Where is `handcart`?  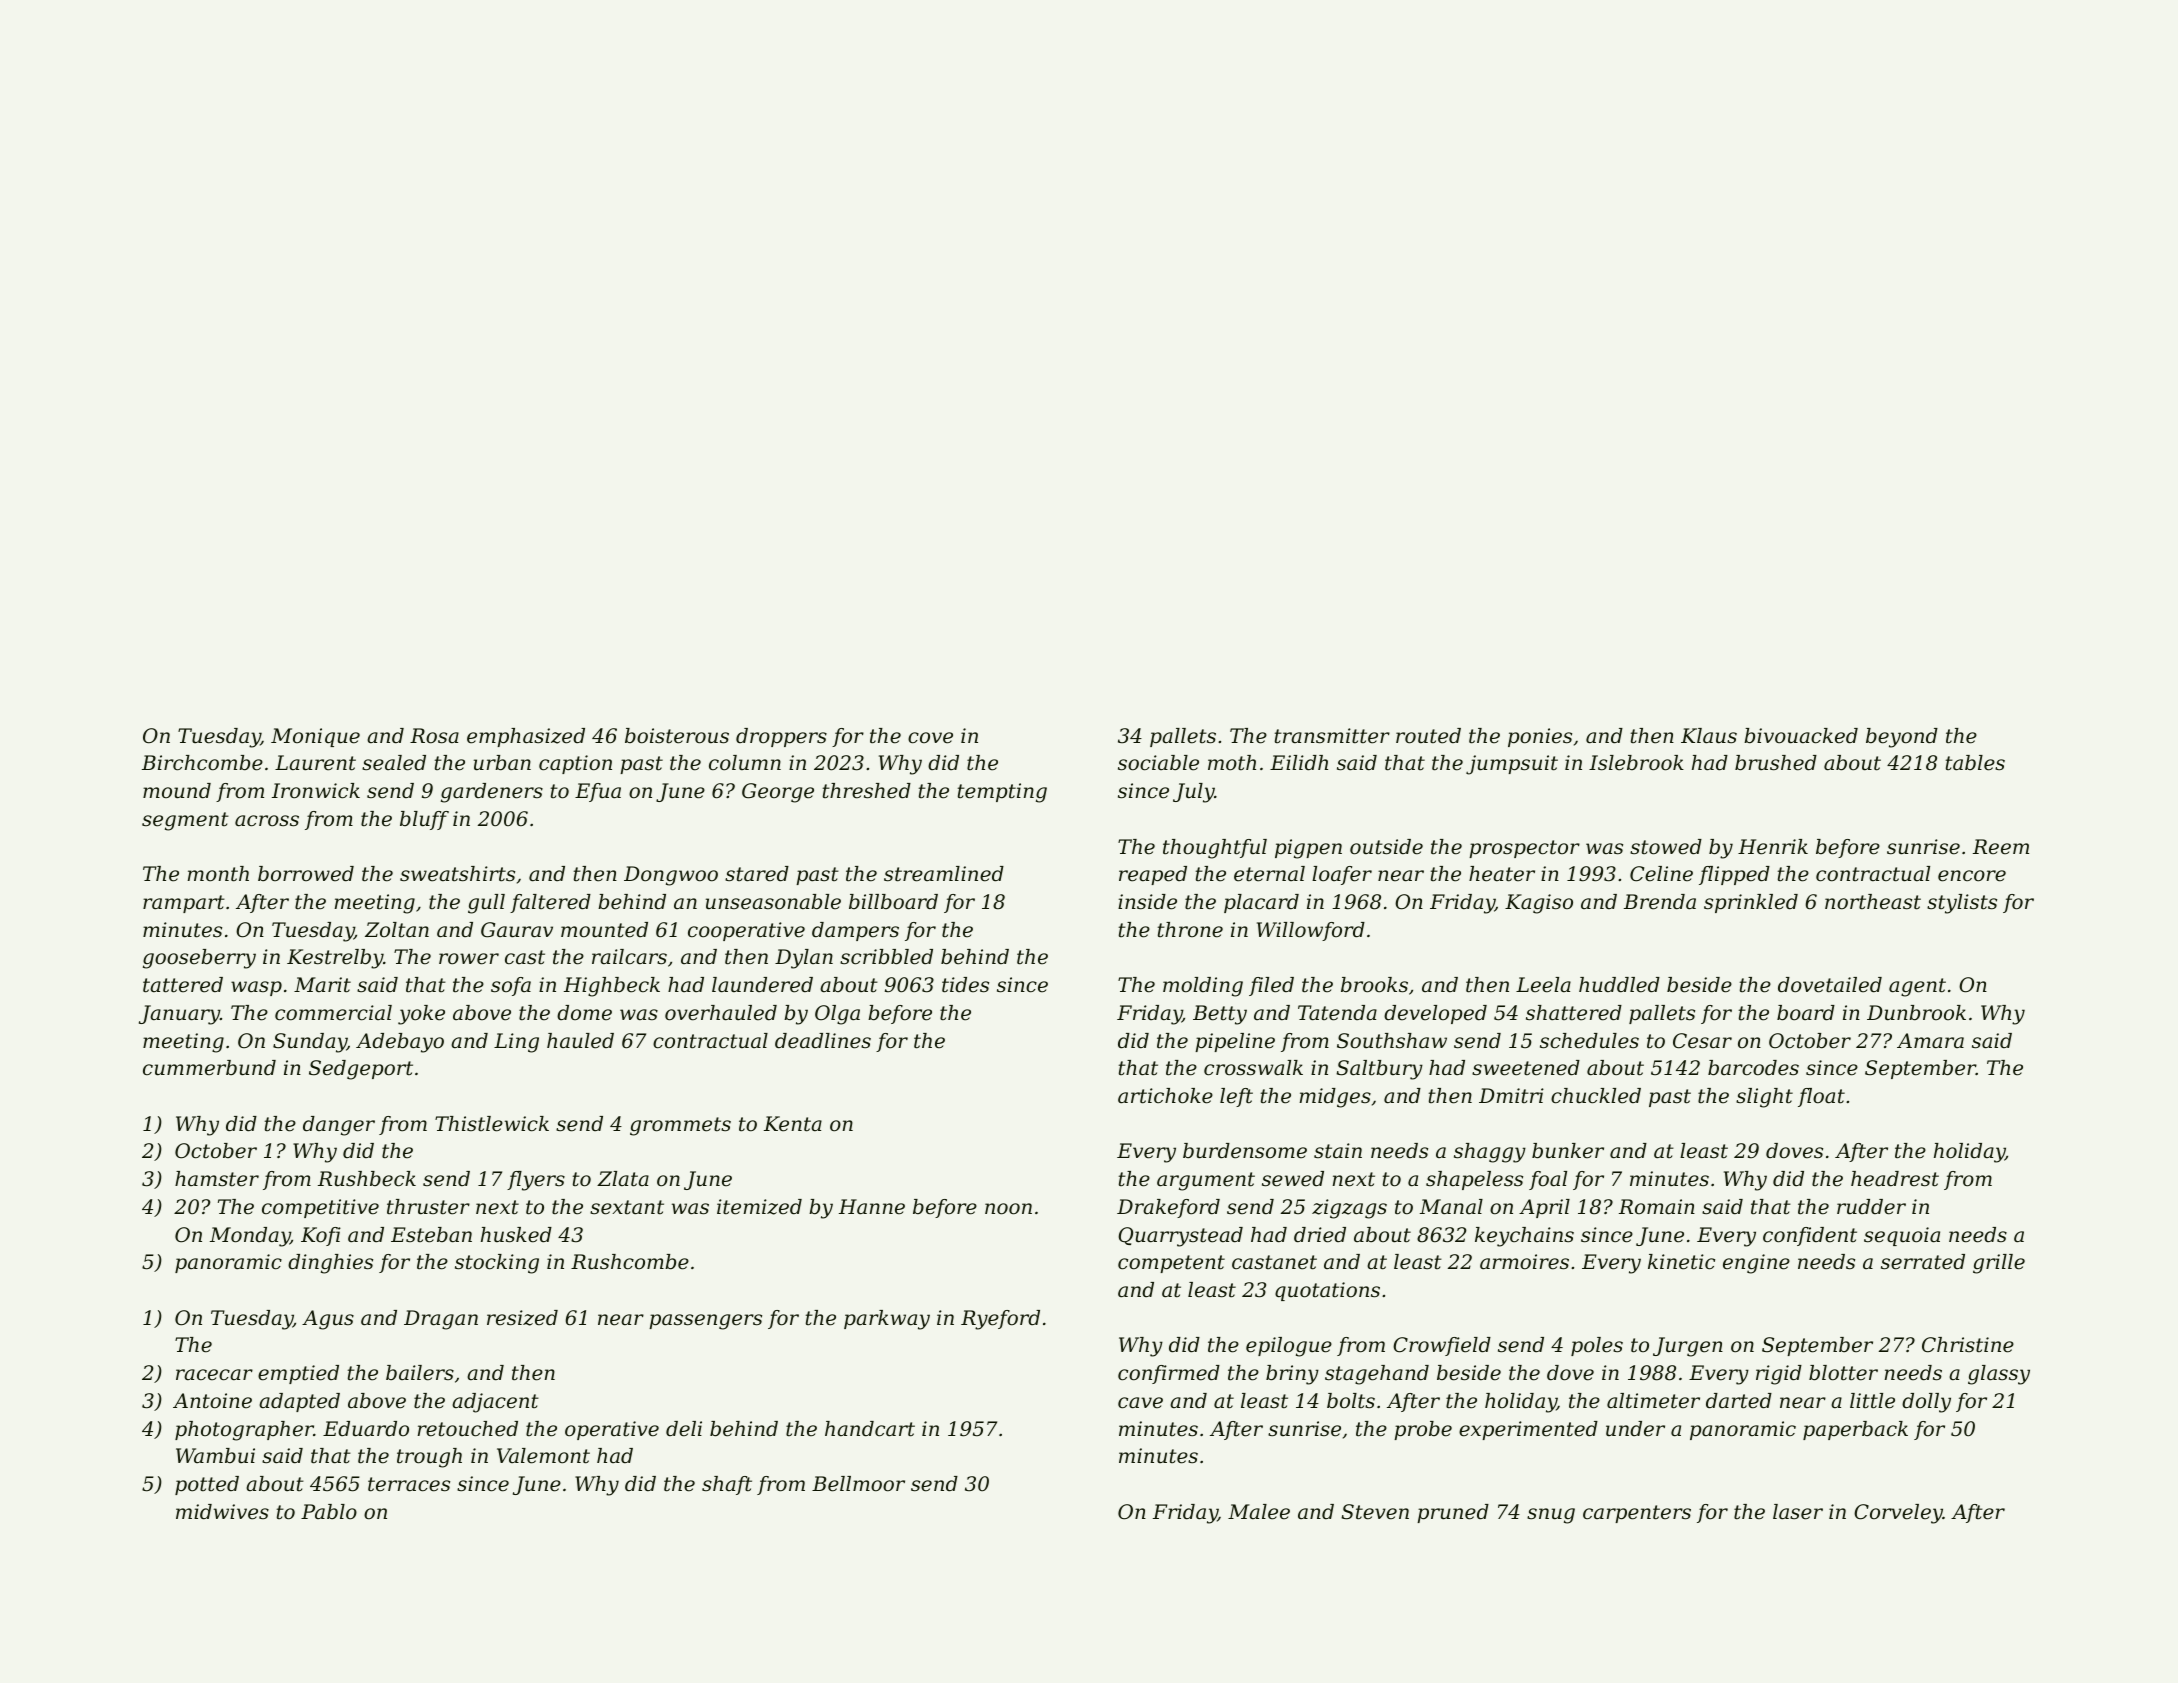
handcart is located at coordinates (870, 1429).
